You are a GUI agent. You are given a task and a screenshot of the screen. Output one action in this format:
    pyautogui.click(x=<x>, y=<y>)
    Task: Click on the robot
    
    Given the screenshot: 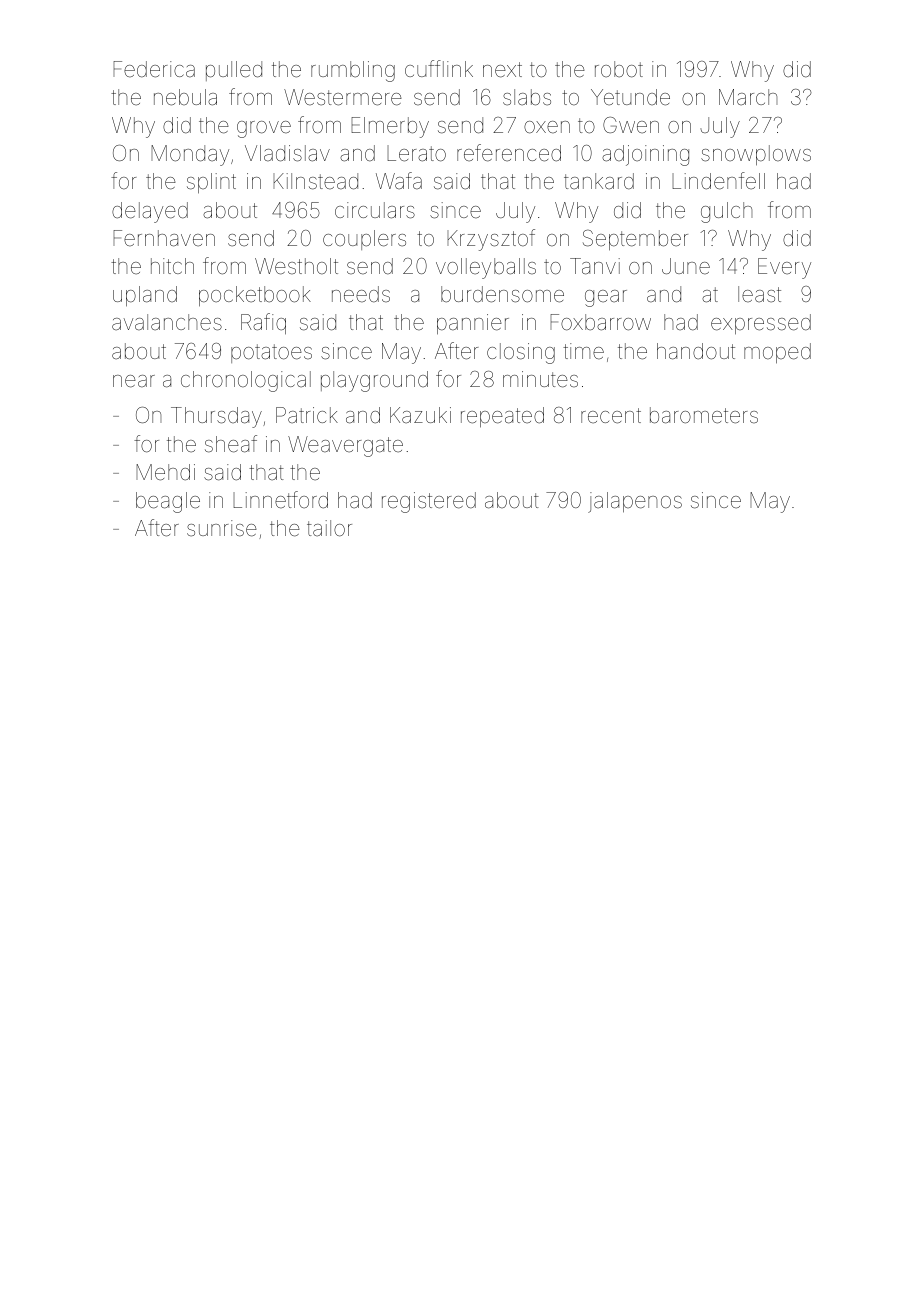 What is the action you would take?
    pyautogui.click(x=619, y=69)
